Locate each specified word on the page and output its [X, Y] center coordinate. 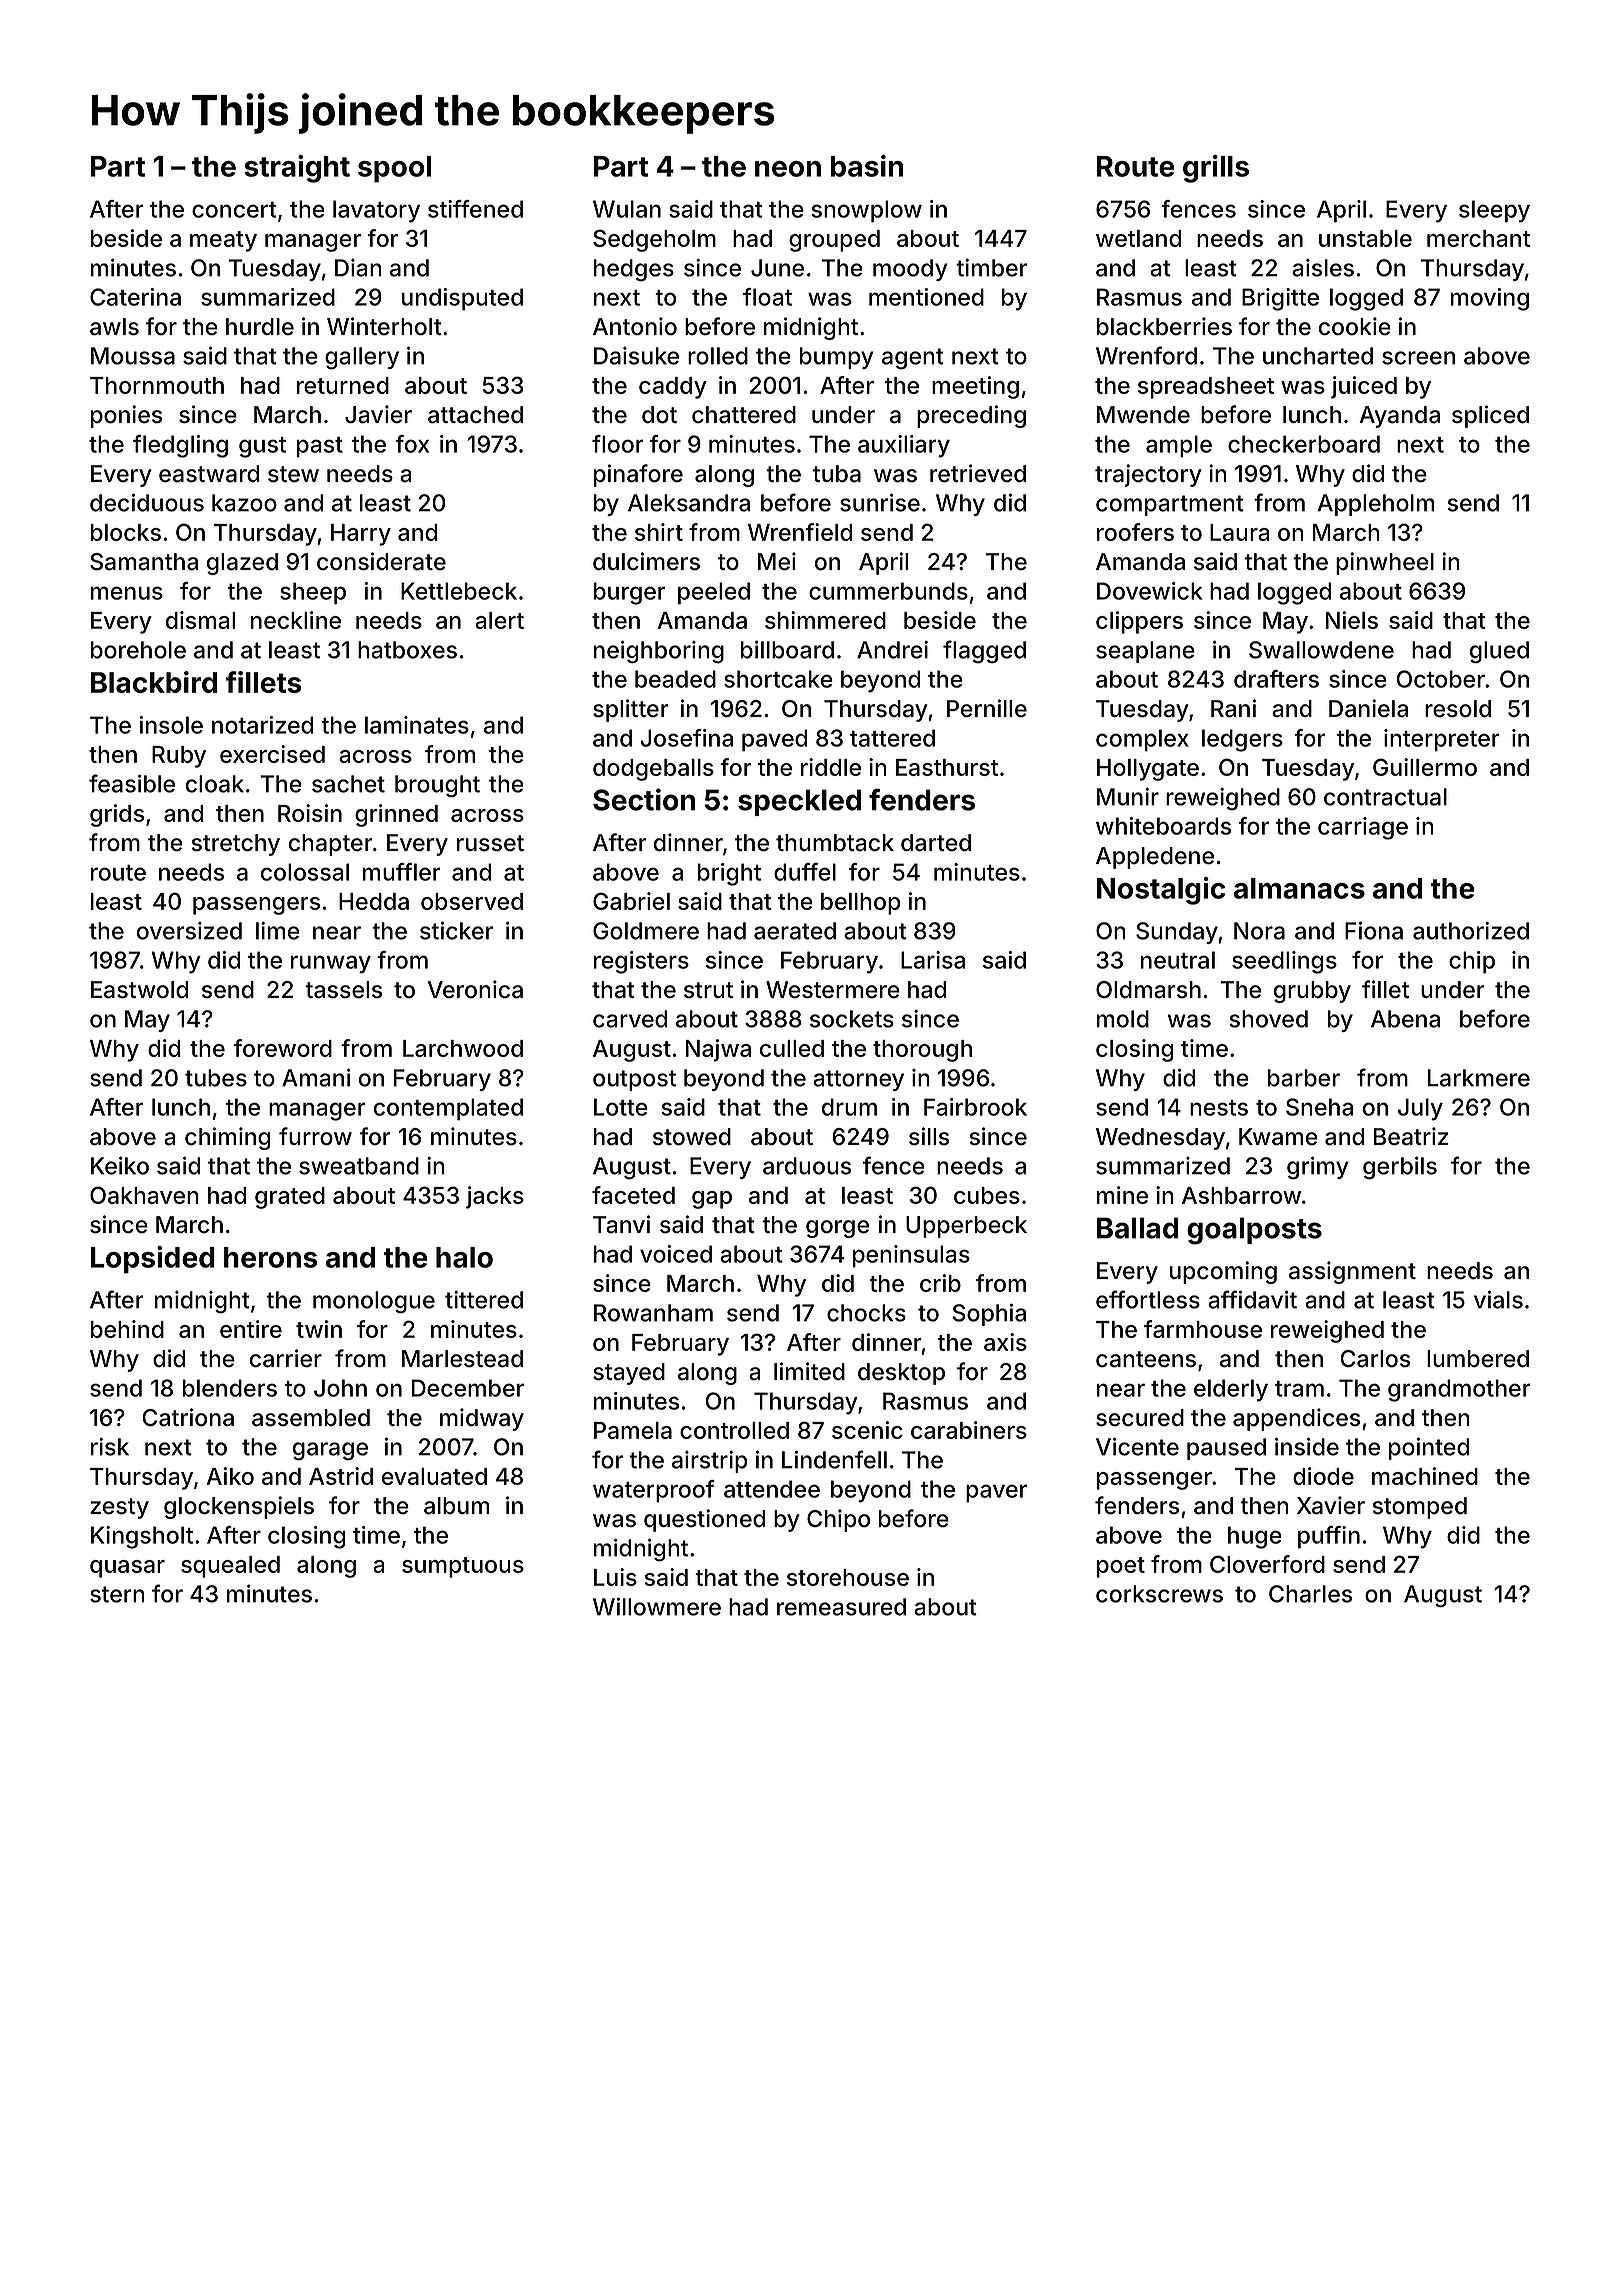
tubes [216, 1078]
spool [394, 169]
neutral [1178, 960]
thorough [922, 1051]
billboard [787, 650]
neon [788, 169]
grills [1216, 169]
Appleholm [1376, 505]
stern [117, 1594]
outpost [634, 1080]
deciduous [147, 502]
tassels [343, 990]
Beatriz [1411, 1136]
